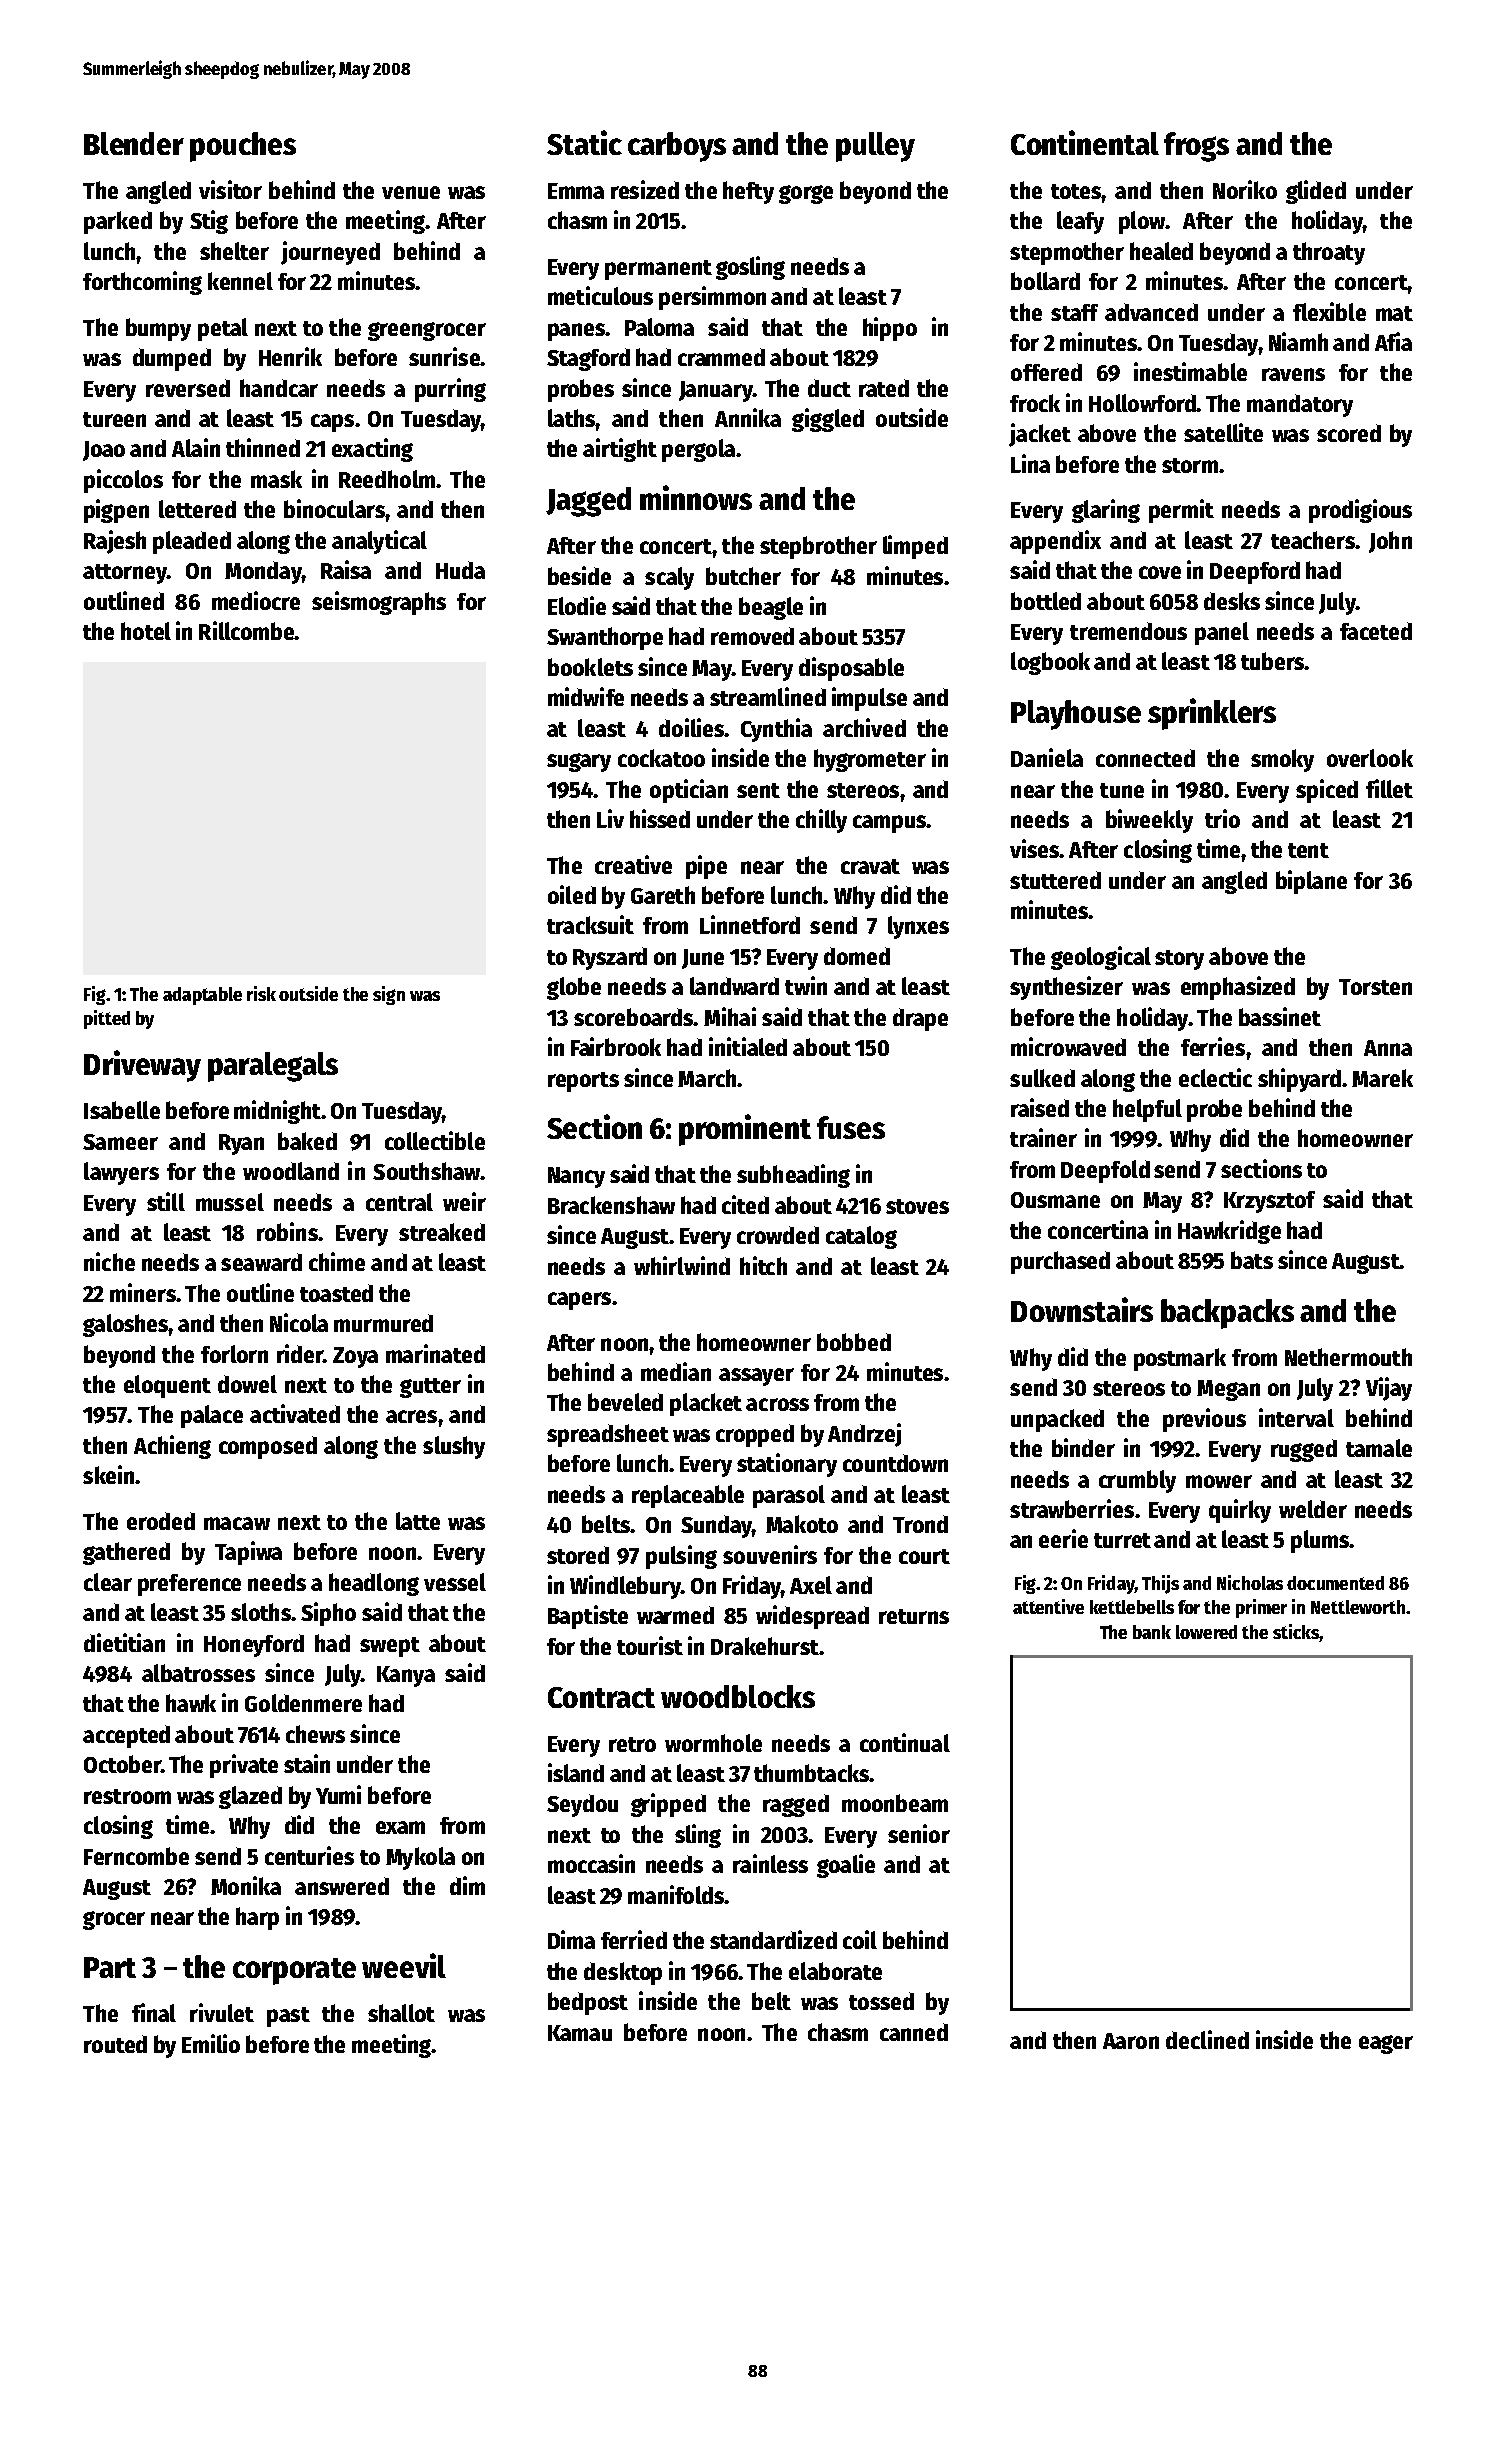 The image size is (1496, 2464). Describe the element at coordinates (124, 1642) in the image. I see `dietitian` at that location.
